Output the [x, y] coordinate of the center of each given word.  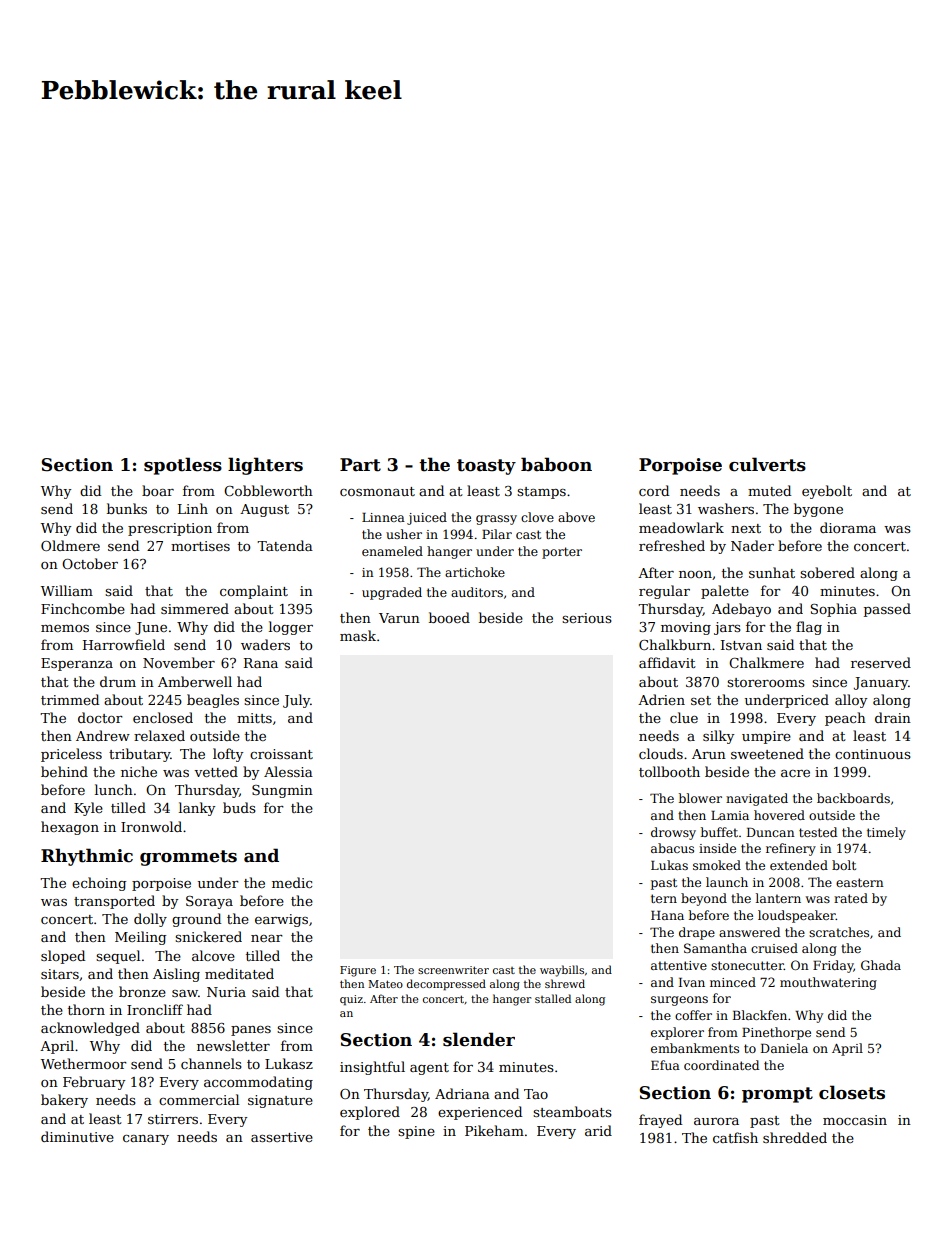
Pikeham [494, 1130]
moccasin [855, 1120]
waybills [562, 971]
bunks [127, 508]
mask [358, 635]
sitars [60, 974]
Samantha [715, 948]
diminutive [77, 1136]
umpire [766, 737]
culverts [767, 464]
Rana [261, 663]
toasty [486, 467]
